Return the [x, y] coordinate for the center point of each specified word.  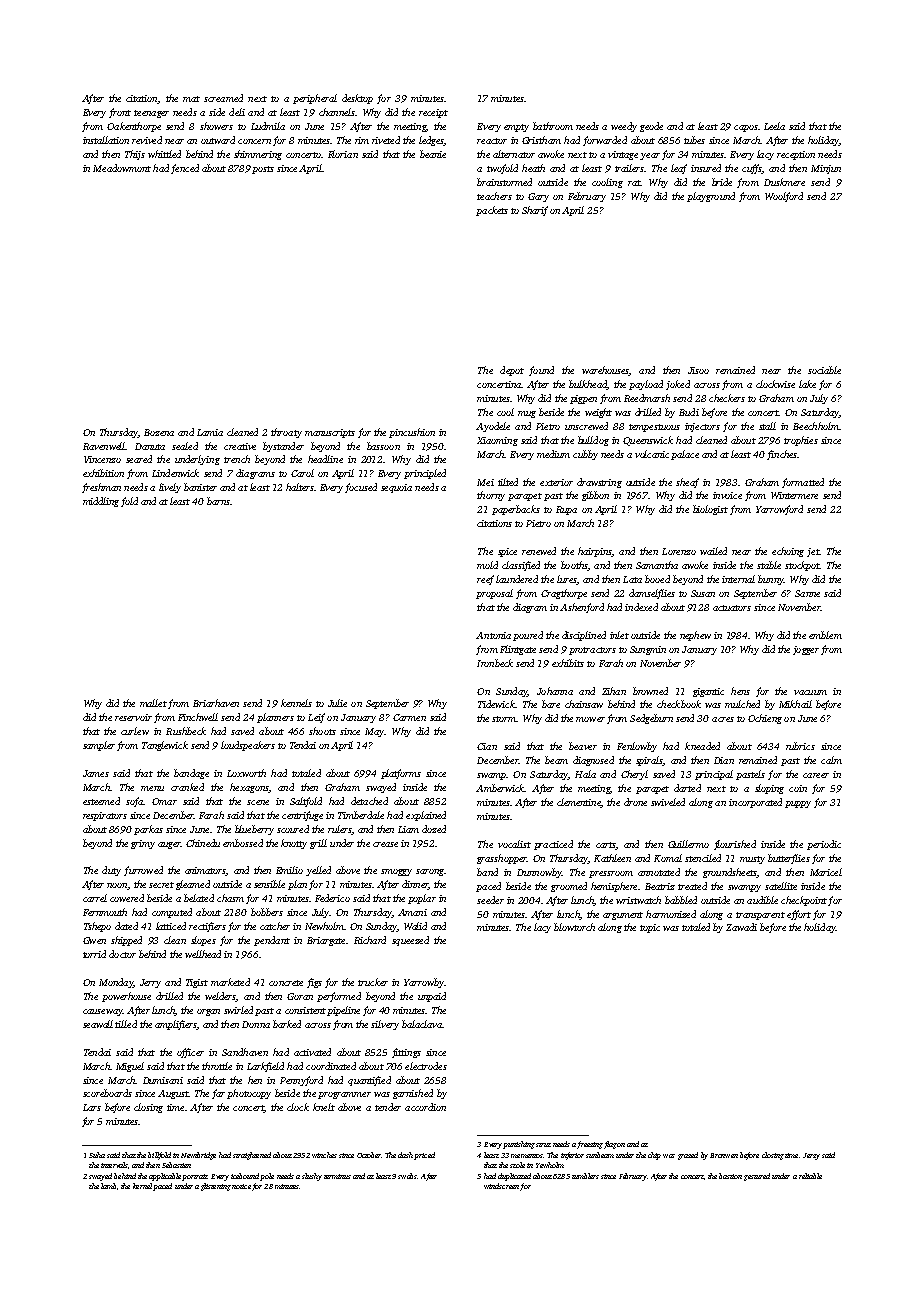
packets [492, 211]
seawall [98, 1024]
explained [426, 816]
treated [692, 886]
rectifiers [207, 927]
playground [711, 197]
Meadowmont [122, 168]
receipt [433, 113]
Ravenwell [104, 446]
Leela [774, 126]
